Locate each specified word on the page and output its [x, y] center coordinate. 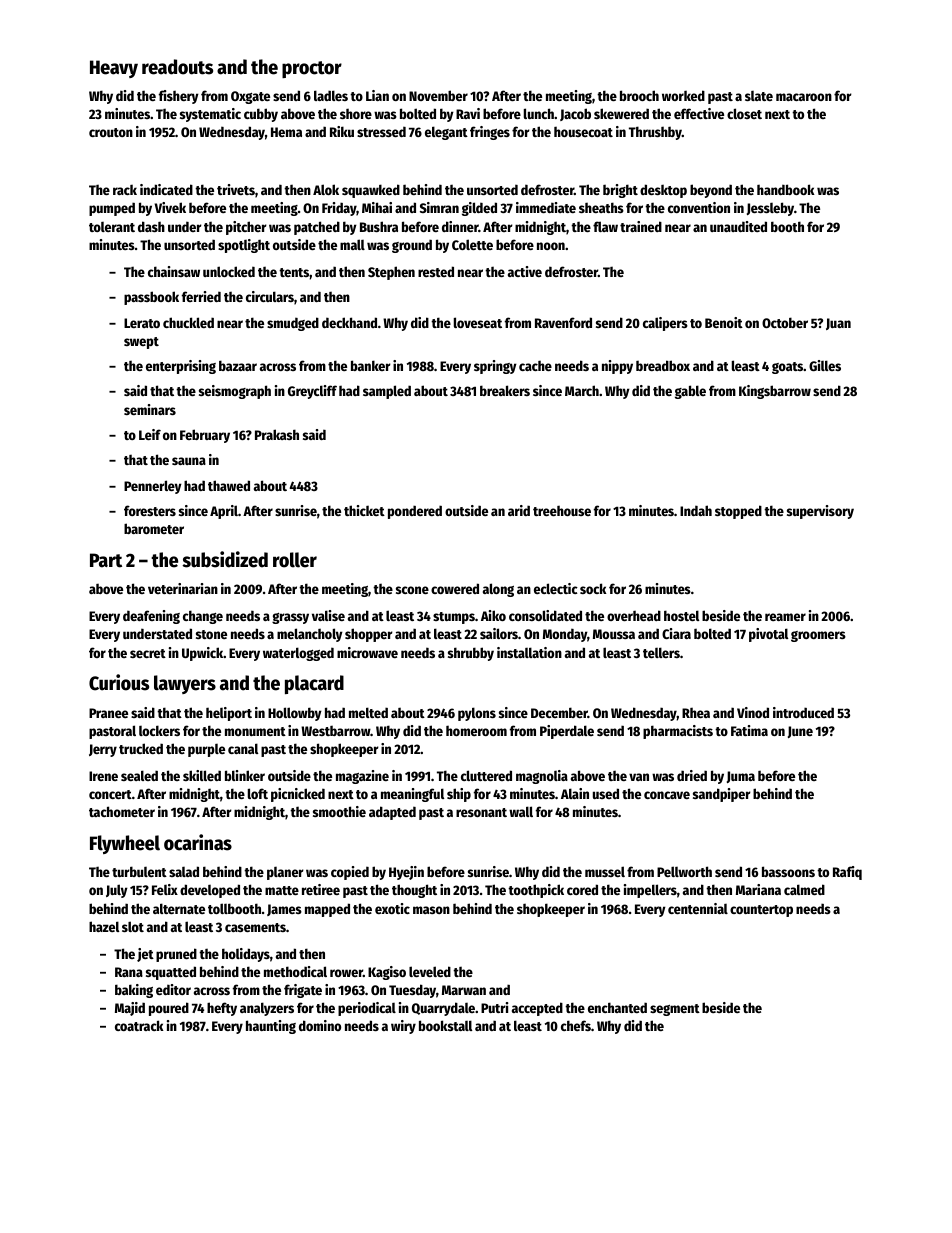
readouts [177, 67]
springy [495, 367]
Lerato [142, 323]
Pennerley [153, 487]
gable [690, 392]
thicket [364, 510]
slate [759, 95]
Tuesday [412, 991]
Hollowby [295, 714]
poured [169, 1009]
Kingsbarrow [775, 392]
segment [675, 1010]
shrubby [471, 654]
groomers [818, 636]
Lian [377, 95]
